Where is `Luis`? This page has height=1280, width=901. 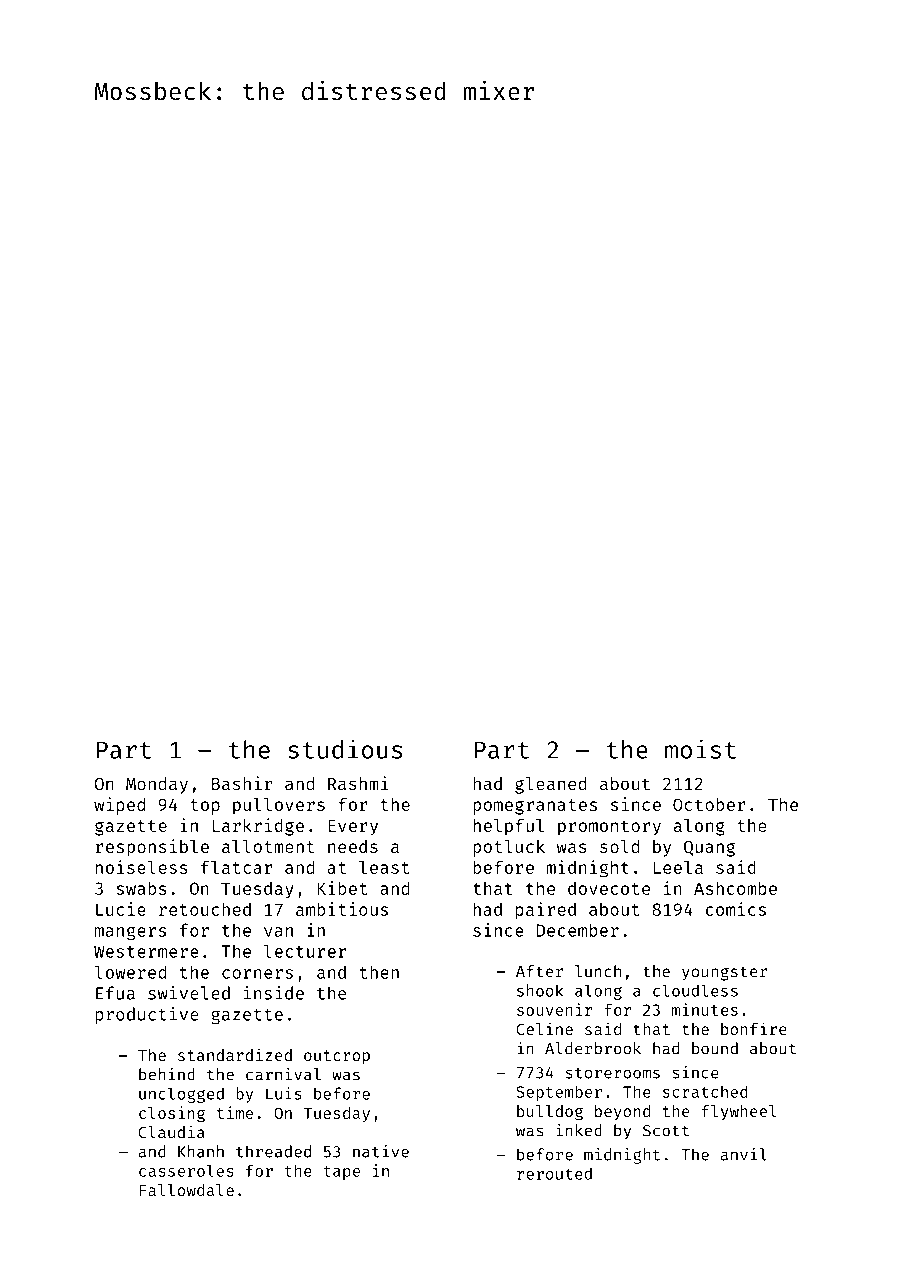
Luis is located at coordinates (284, 1093).
